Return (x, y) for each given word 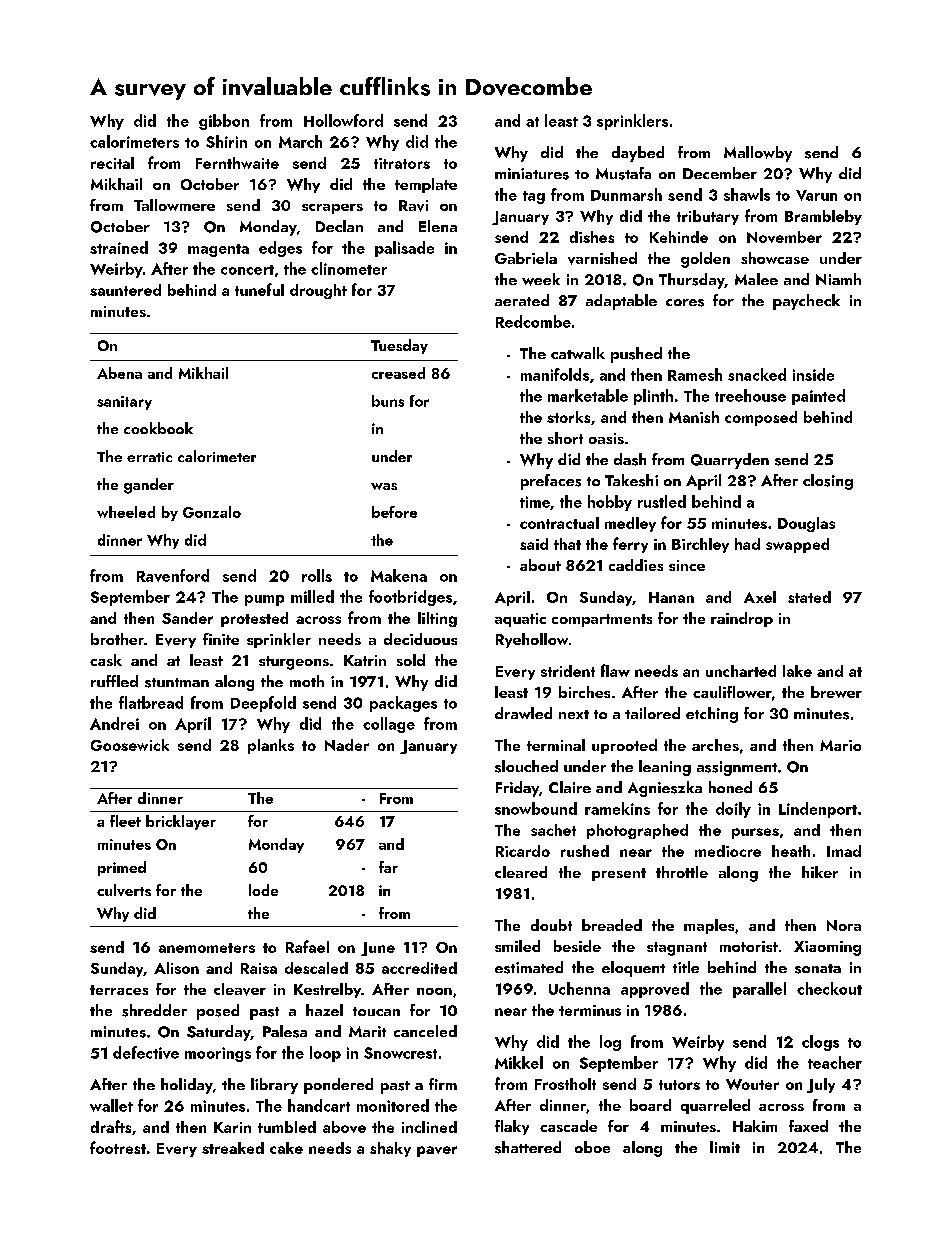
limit (725, 1147)
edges (280, 249)
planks (271, 746)
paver (437, 1151)
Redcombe (533, 321)
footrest (118, 1147)
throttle (682, 872)
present (619, 874)
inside (813, 374)
